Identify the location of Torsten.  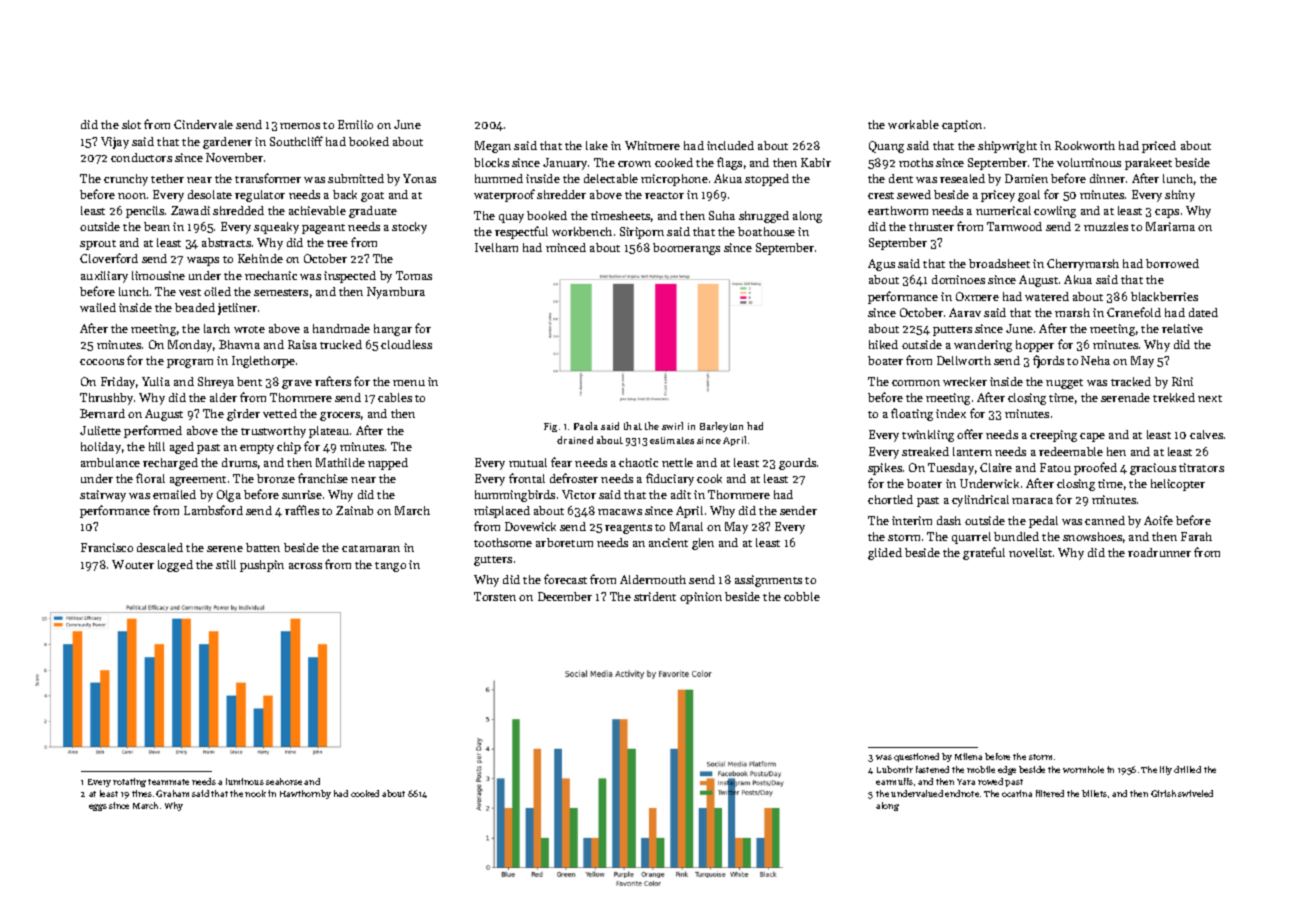
(495, 596).
